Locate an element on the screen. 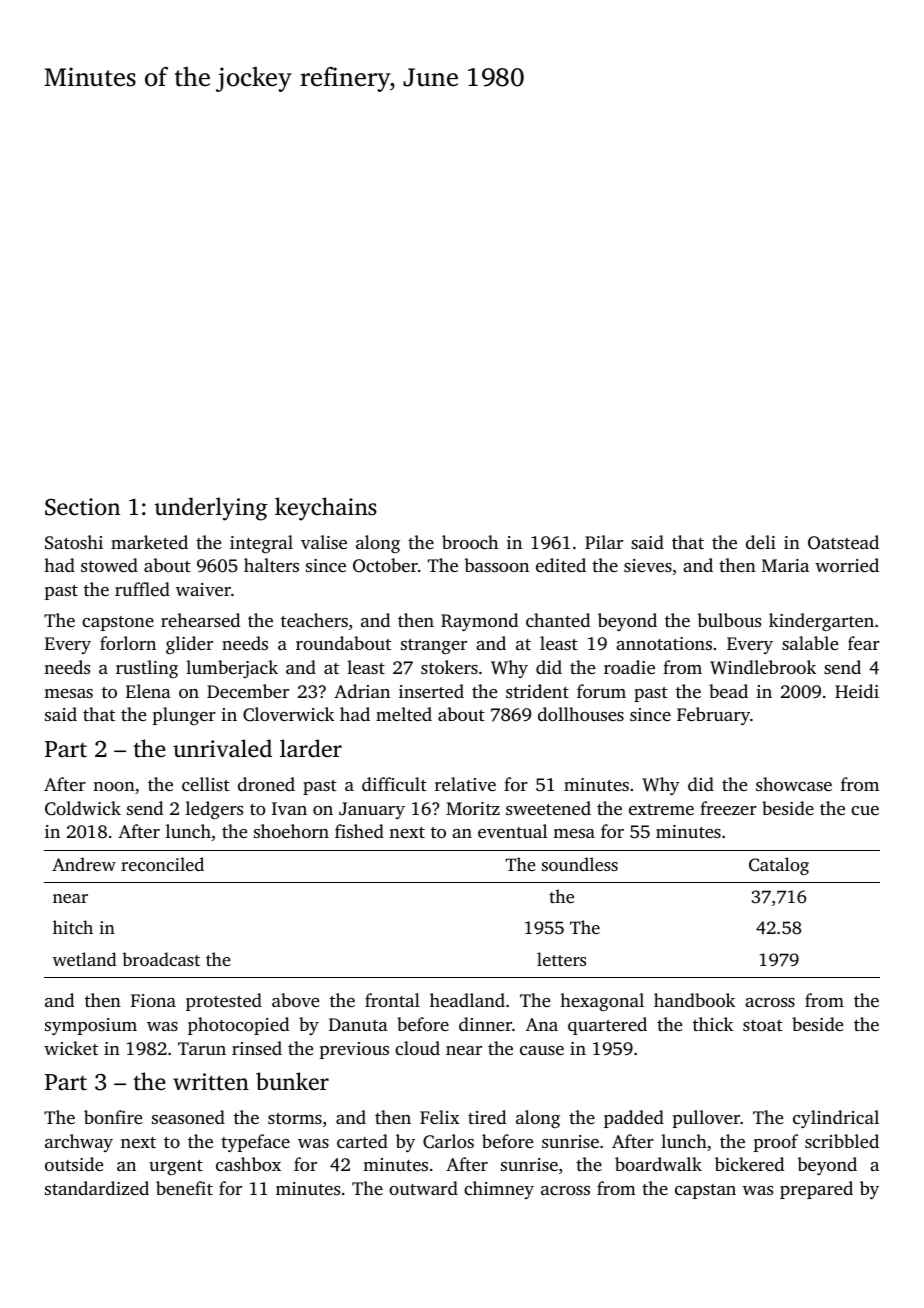 The width and height of the screenshot is (924, 1308). fear is located at coordinates (864, 643).
